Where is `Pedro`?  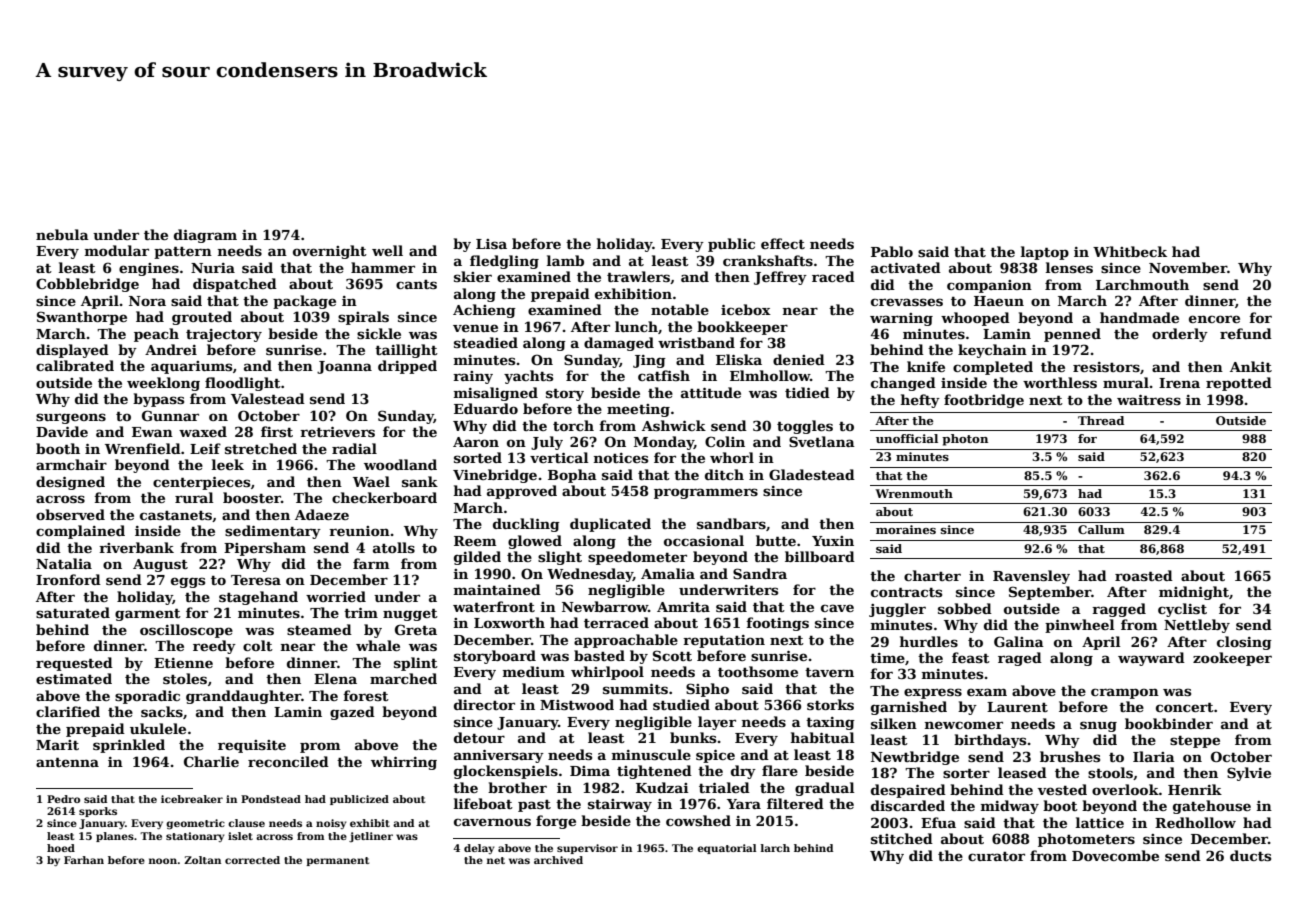 Pedro is located at coordinates (63, 799).
